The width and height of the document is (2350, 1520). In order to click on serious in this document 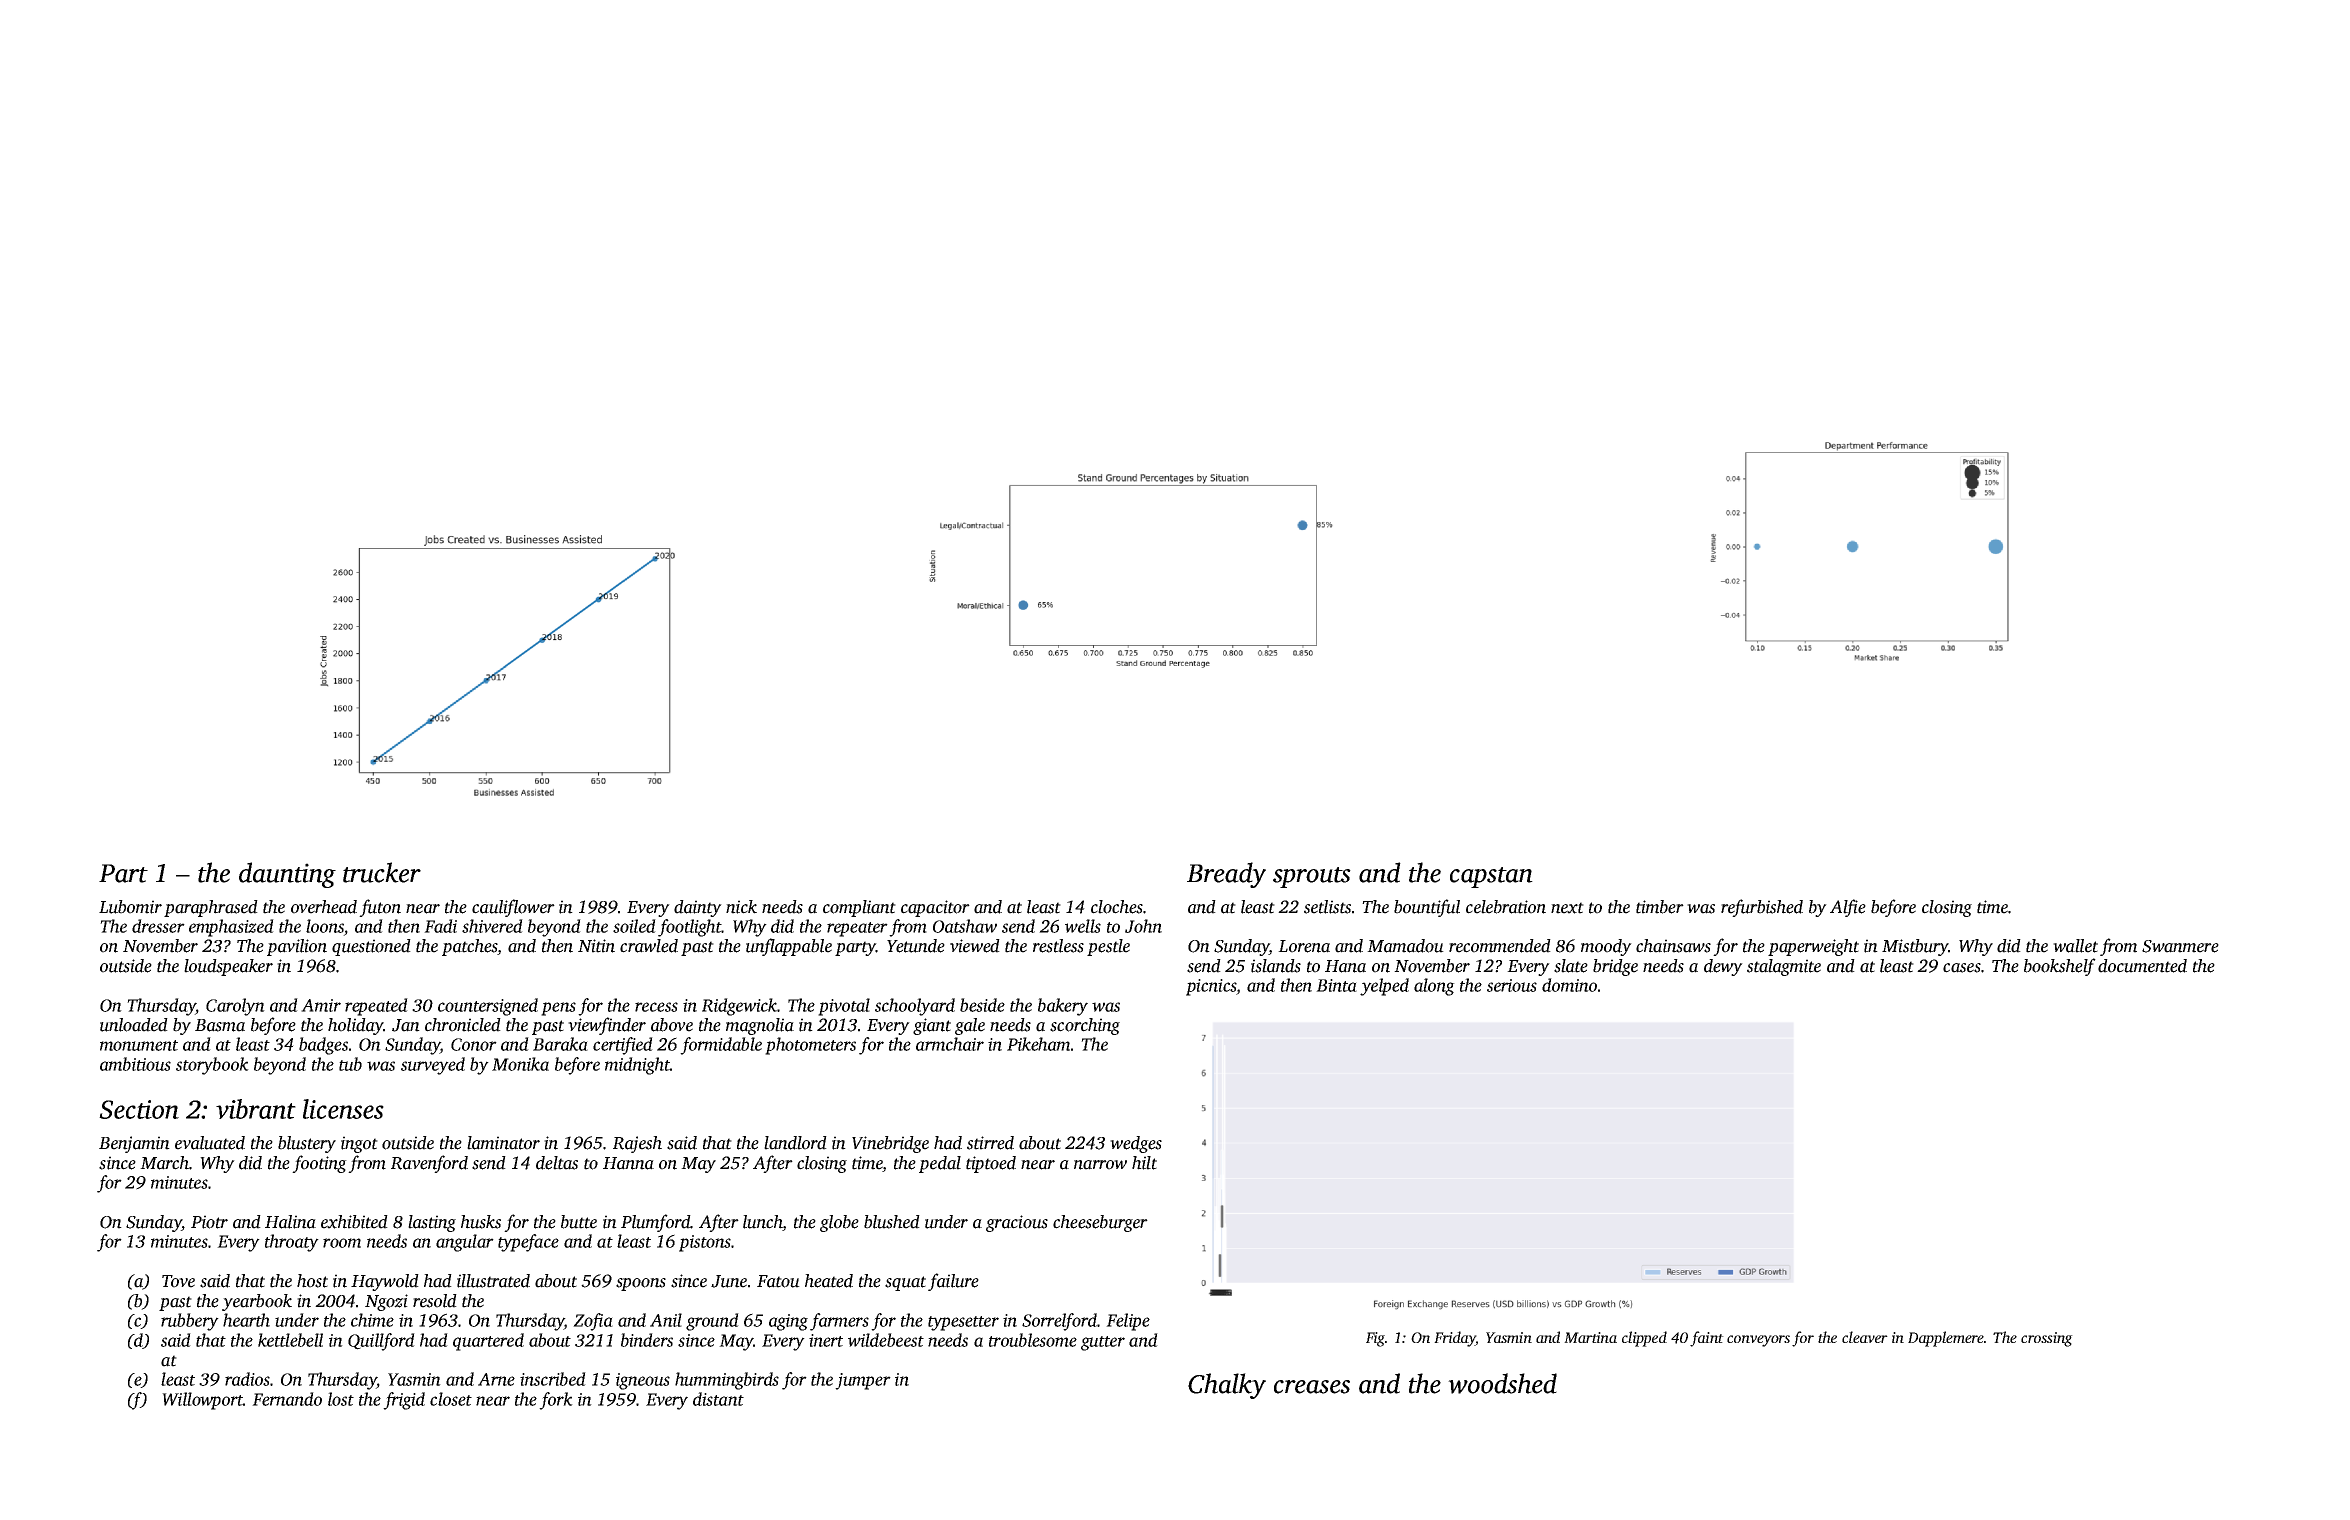, I will do `click(1512, 985)`.
